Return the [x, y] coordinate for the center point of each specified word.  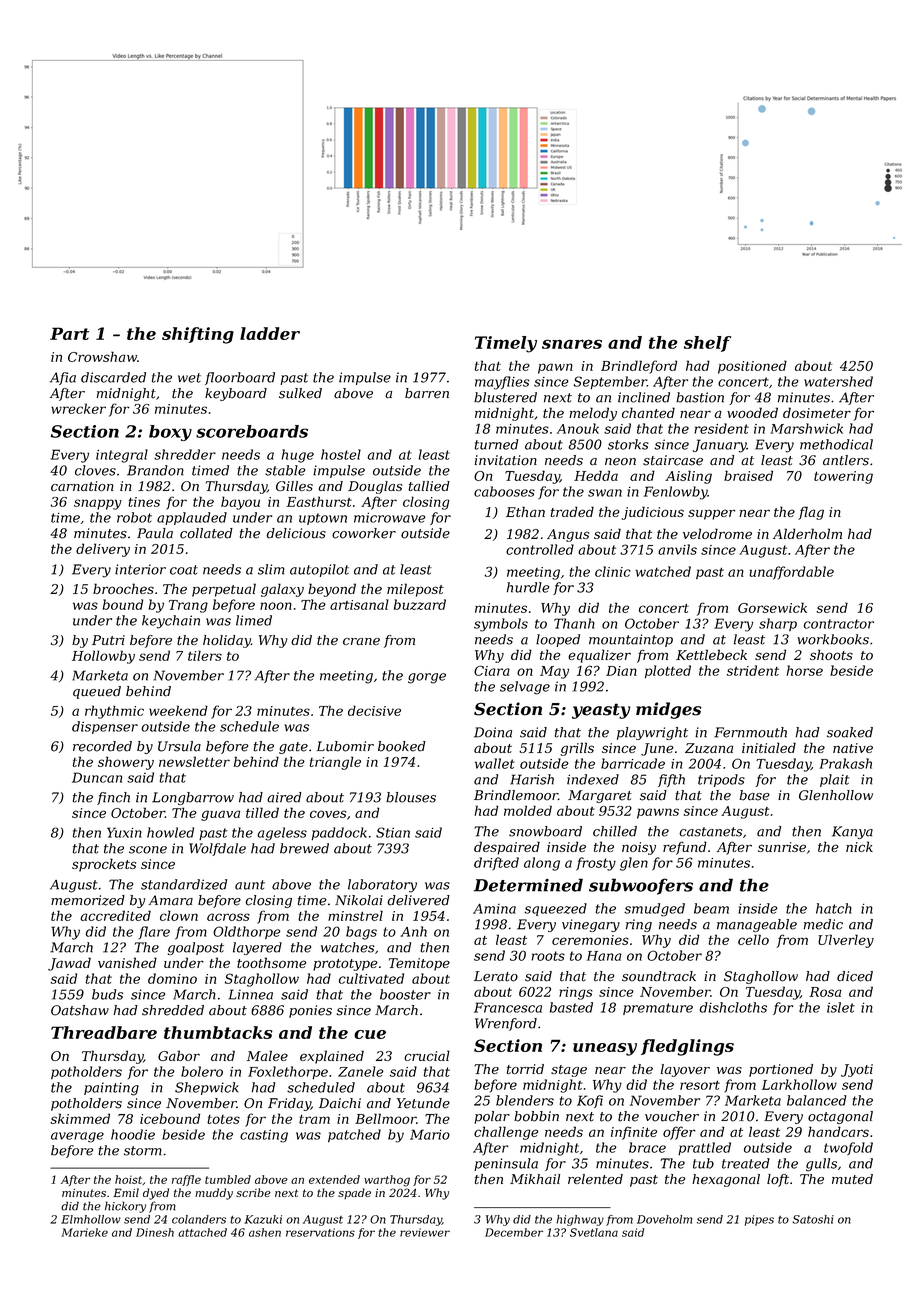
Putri [108, 640]
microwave [389, 517]
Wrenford [506, 1024]
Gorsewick [772, 607]
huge [298, 456]
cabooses [504, 491]
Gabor [179, 1055]
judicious [652, 513]
